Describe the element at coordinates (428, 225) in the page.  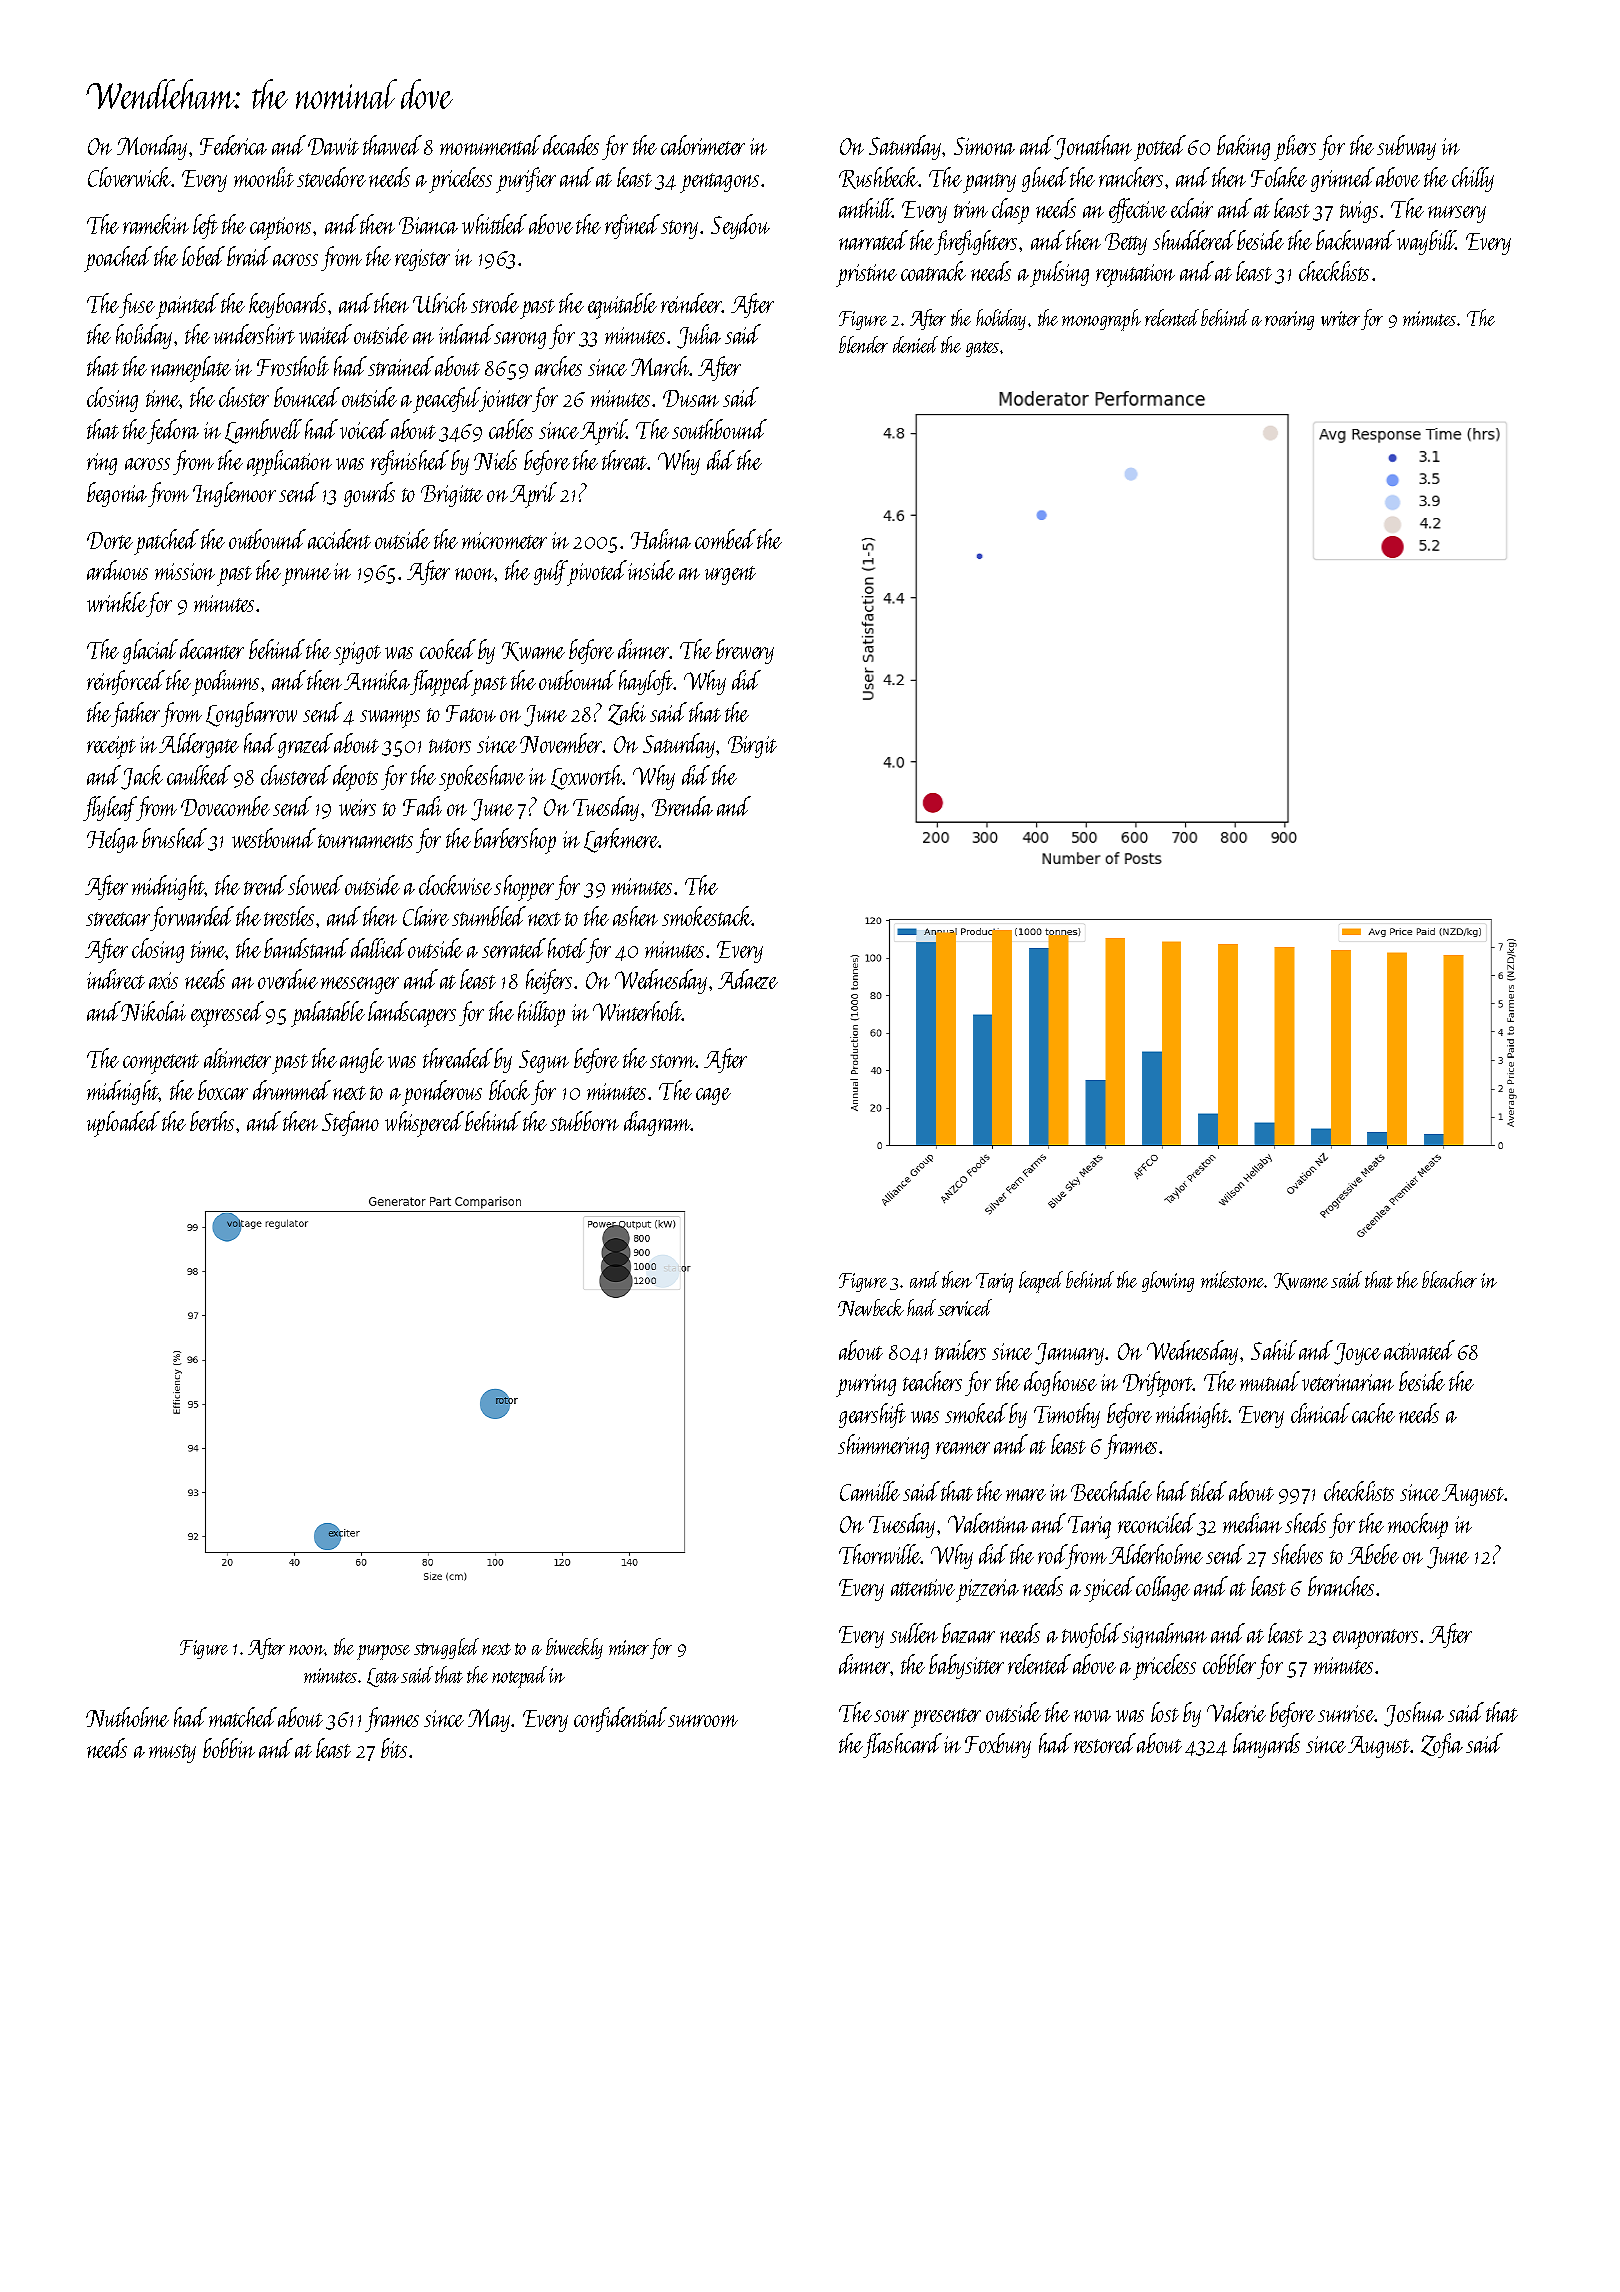
I see `Bianca` at that location.
